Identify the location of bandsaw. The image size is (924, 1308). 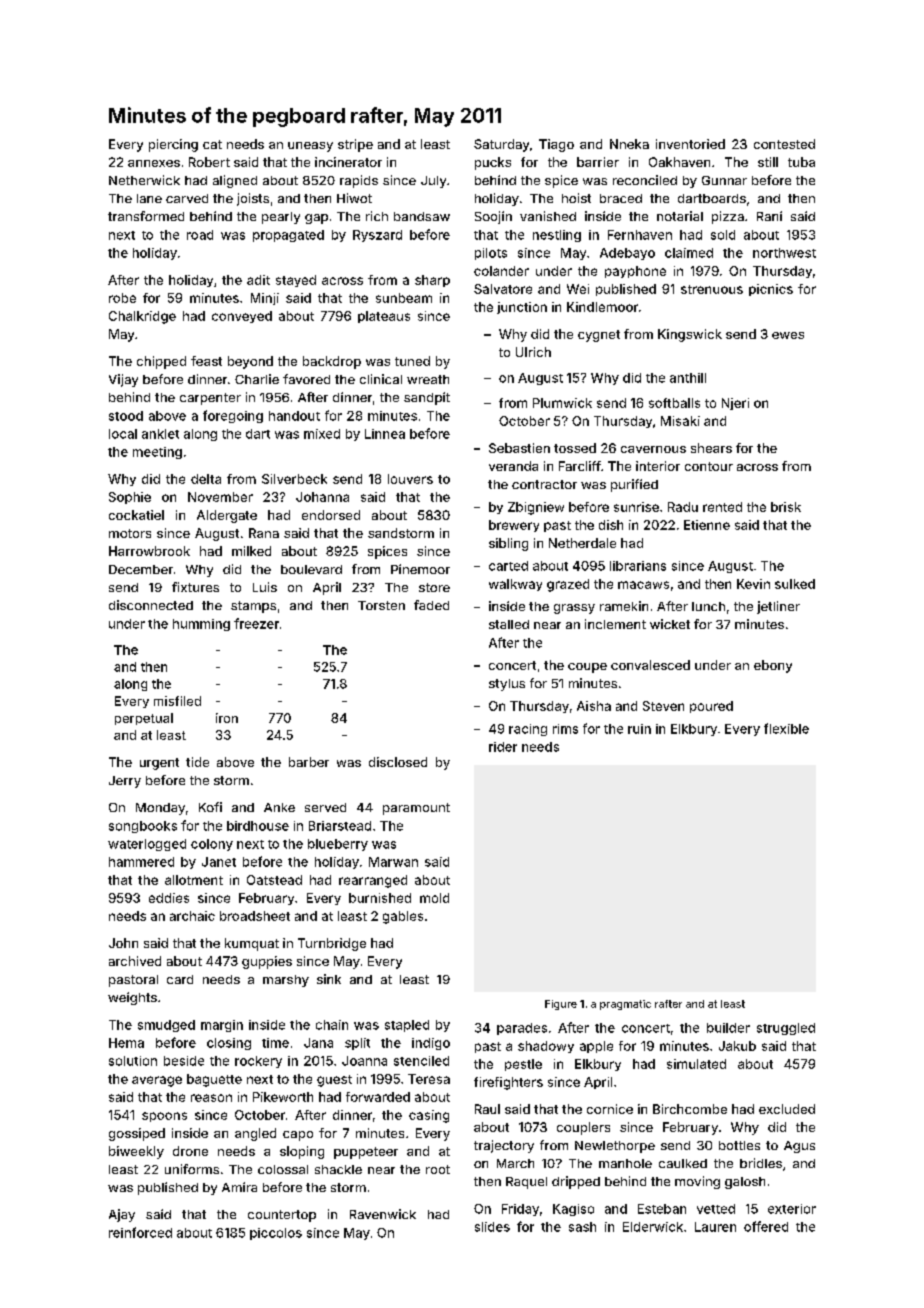
(422, 216).
